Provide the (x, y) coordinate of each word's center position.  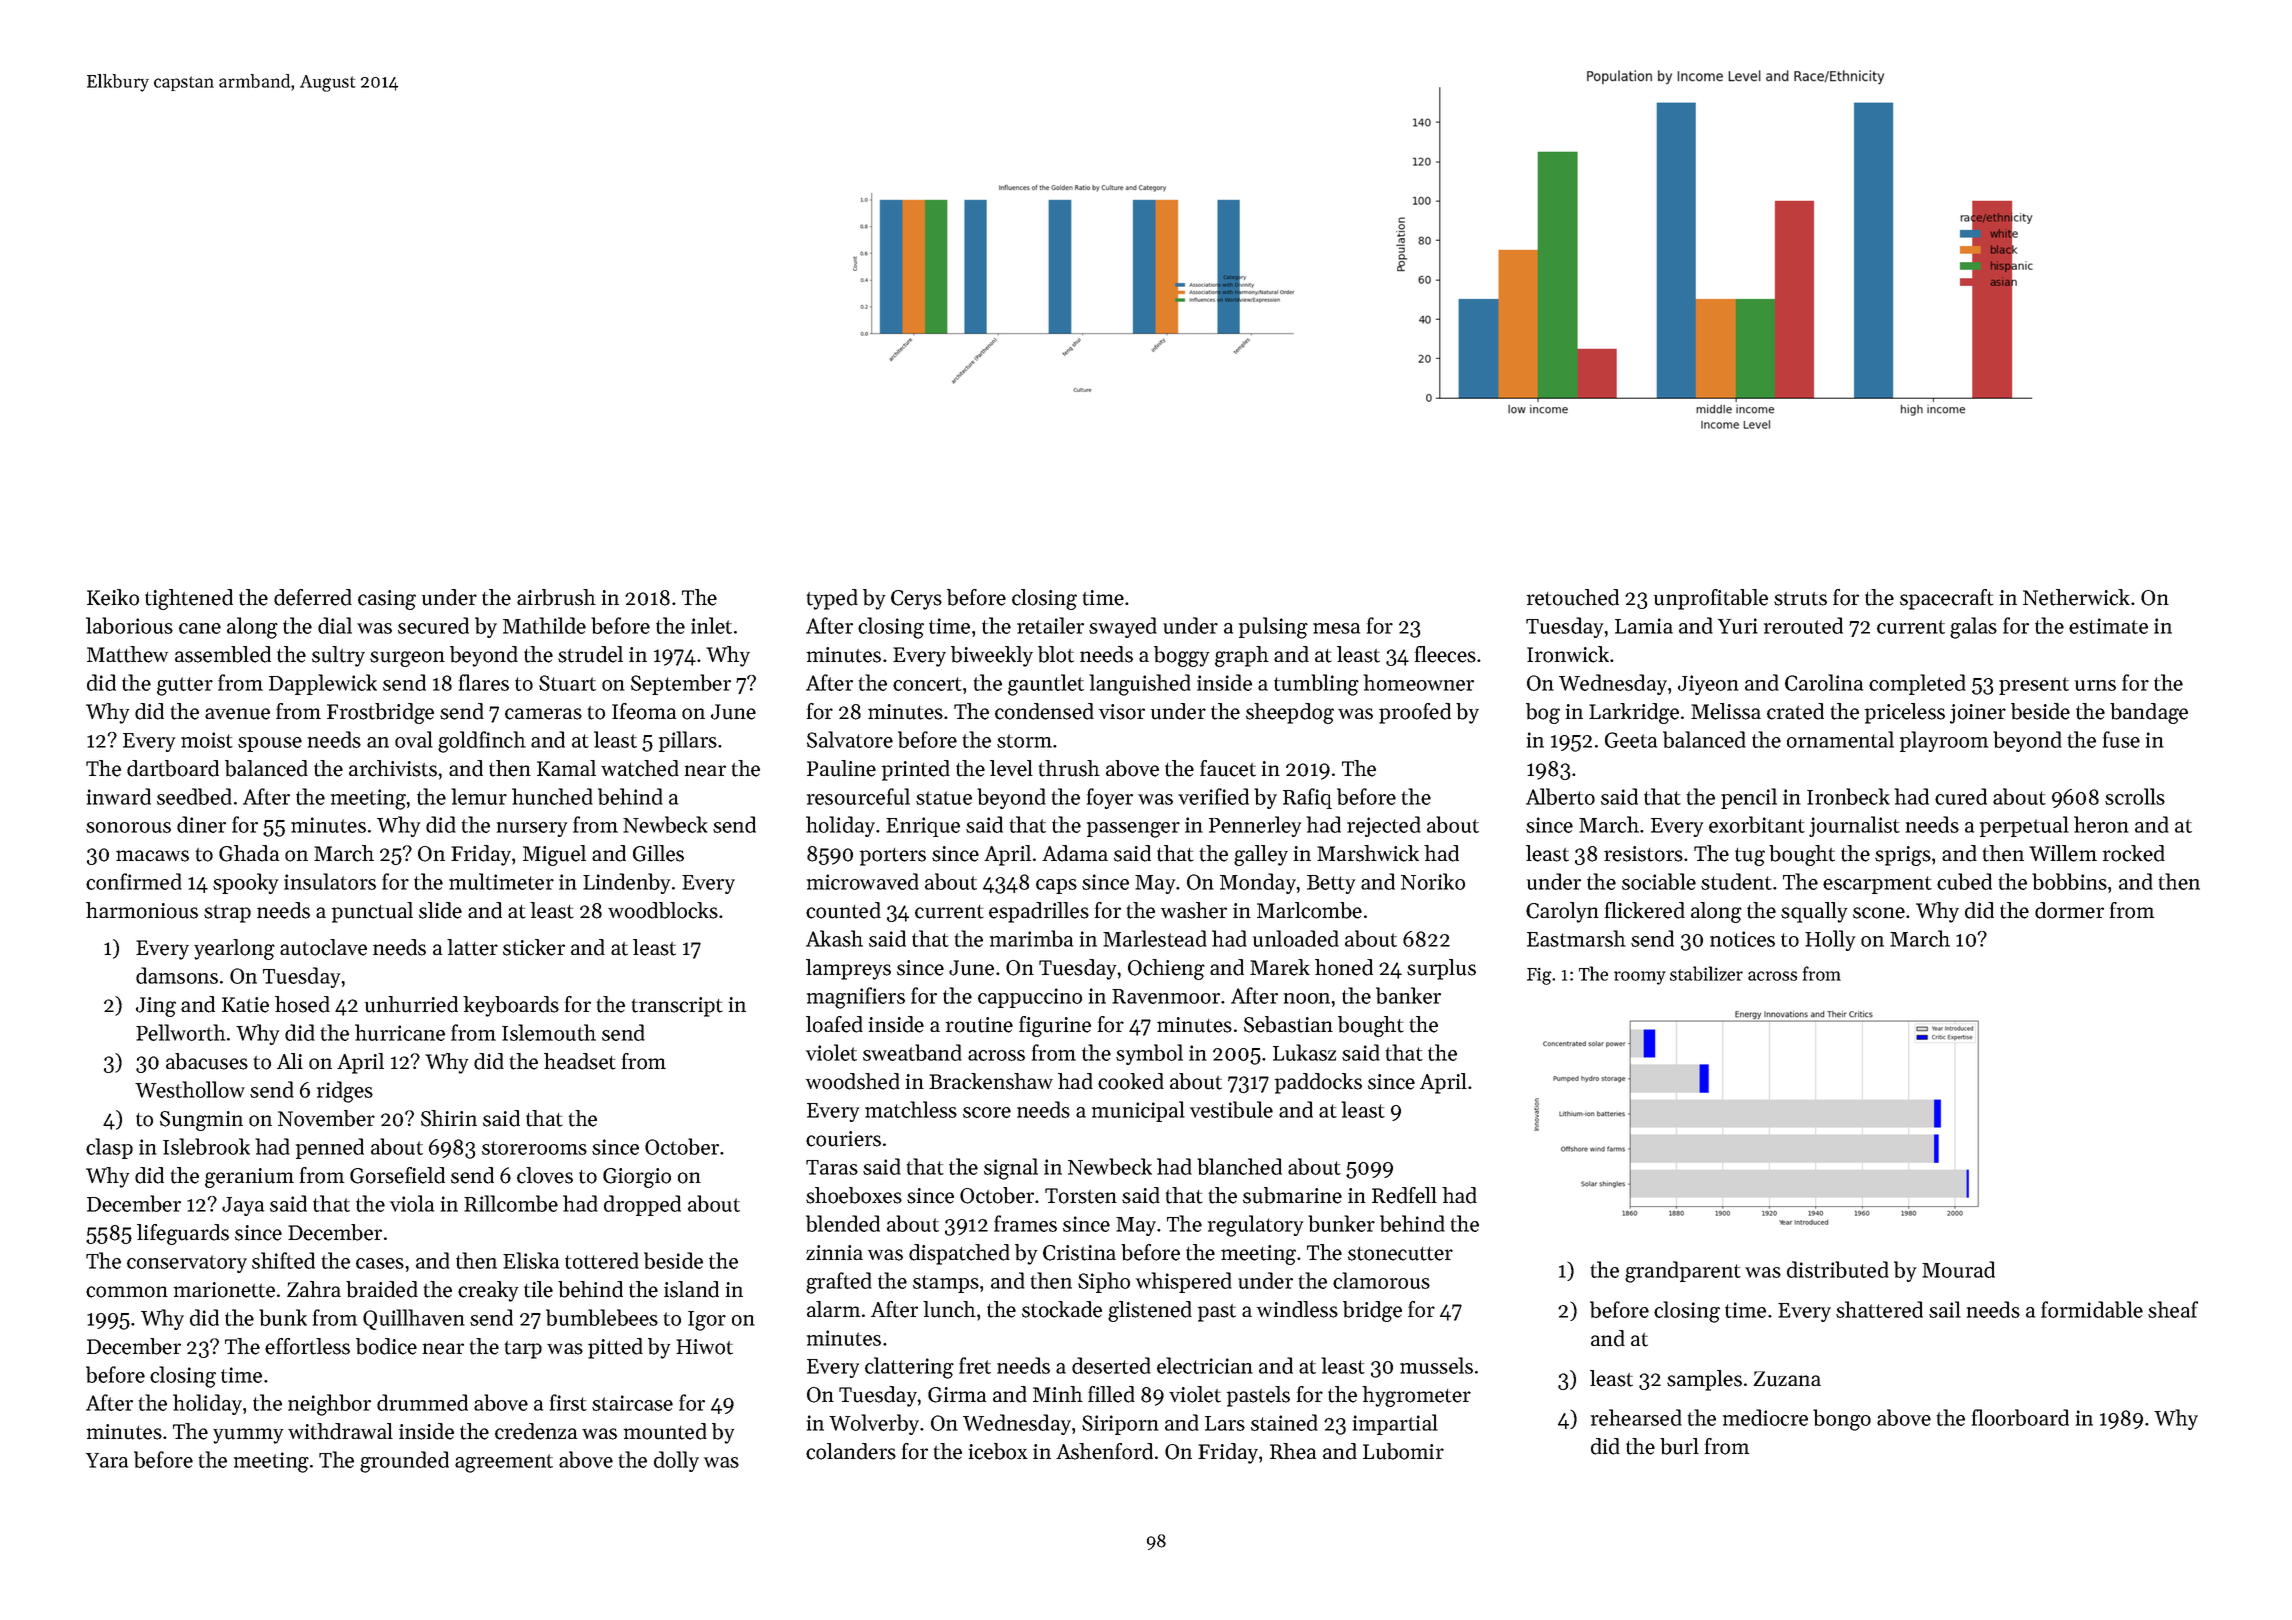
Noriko (1433, 881)
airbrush (556, 597)
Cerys (916, 600)
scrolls (2135, 796)
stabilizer (1706, 973)
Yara (107, 1460)
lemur (479, 796)
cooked (1131, 1081)
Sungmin (201, 1121)
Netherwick (2076, 597)
